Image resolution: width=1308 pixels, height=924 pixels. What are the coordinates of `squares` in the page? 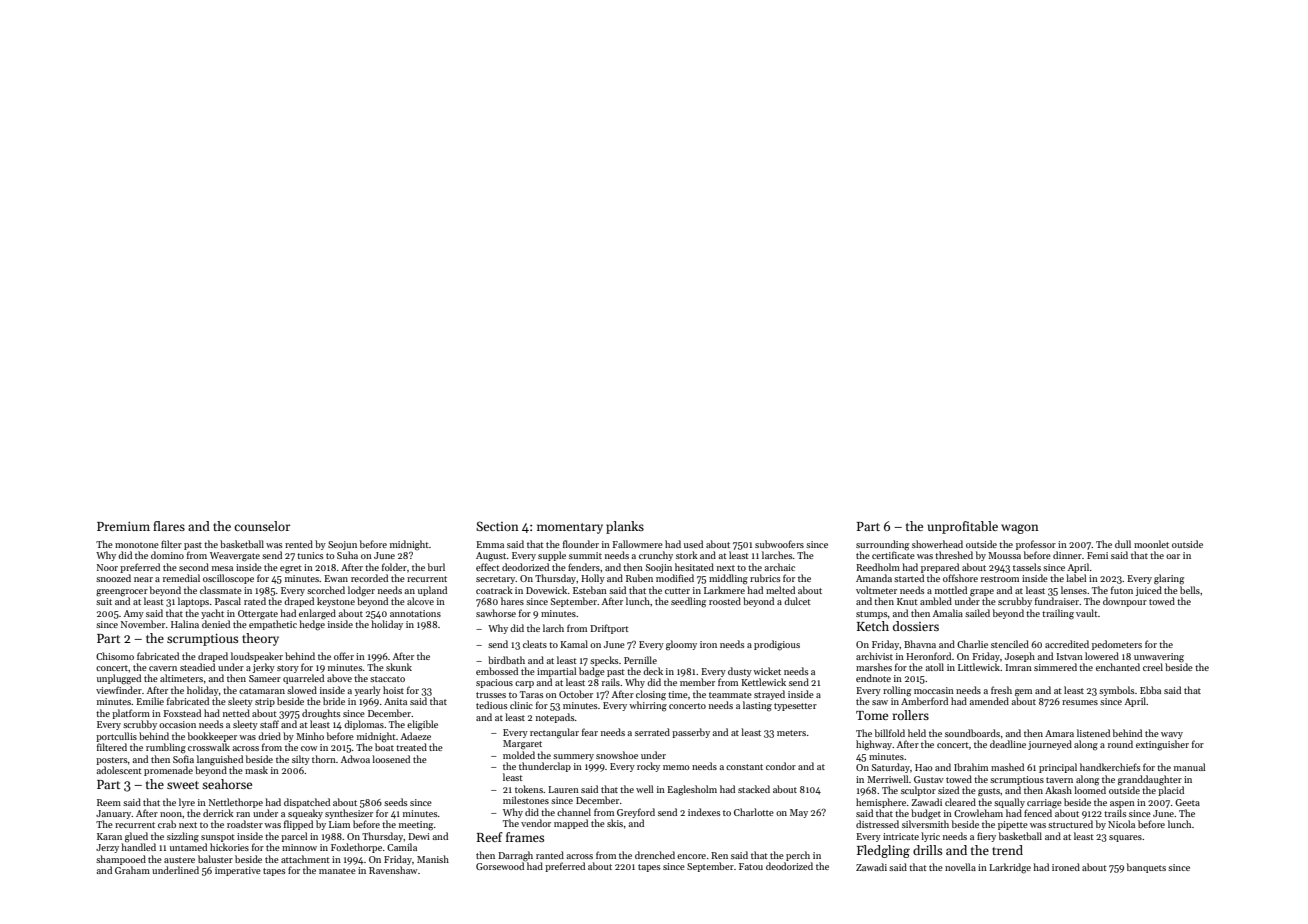 It's located at (1125, 838).
